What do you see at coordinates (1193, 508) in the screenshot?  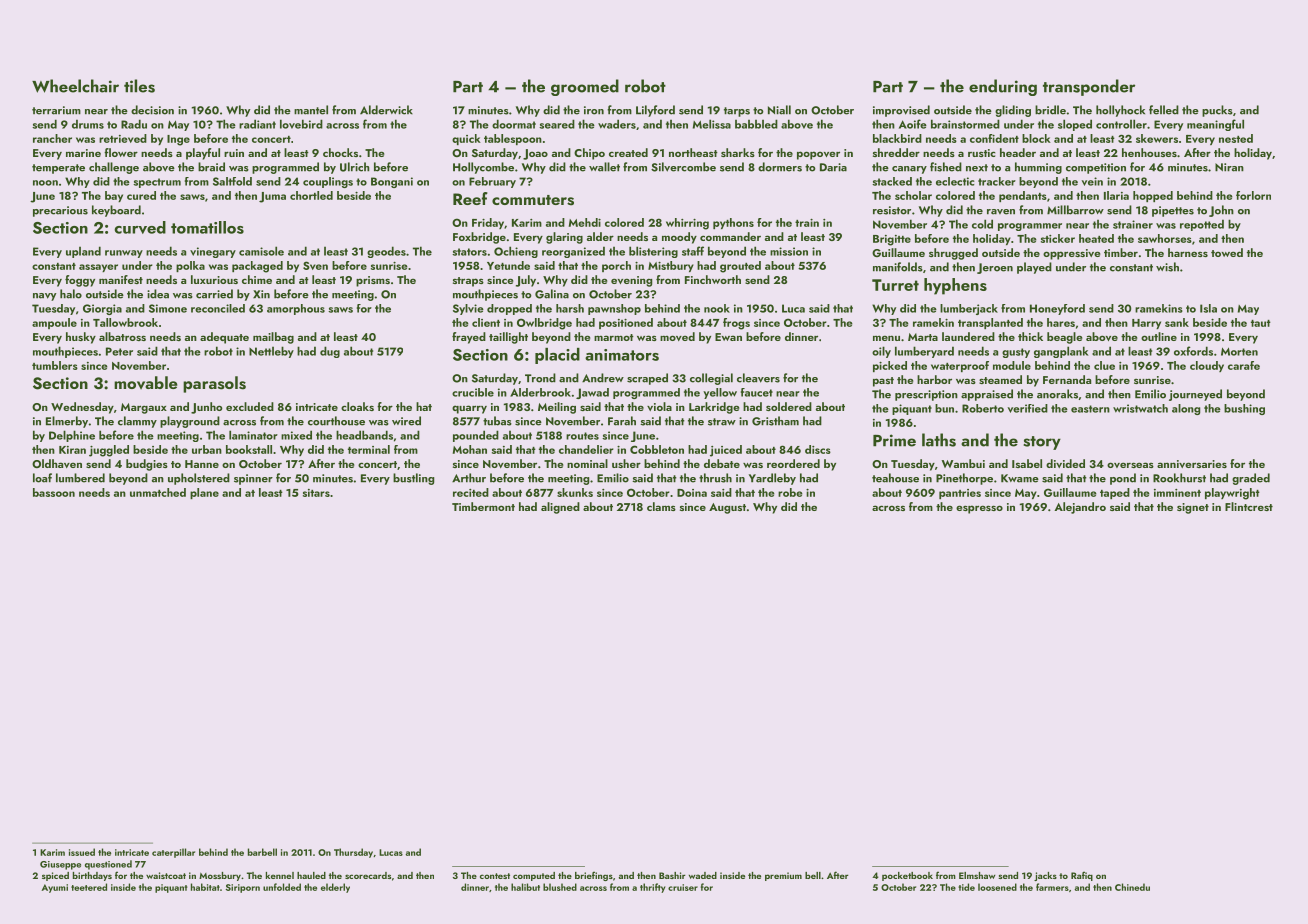 I see `signet` at bounding box center [1193, 508].
